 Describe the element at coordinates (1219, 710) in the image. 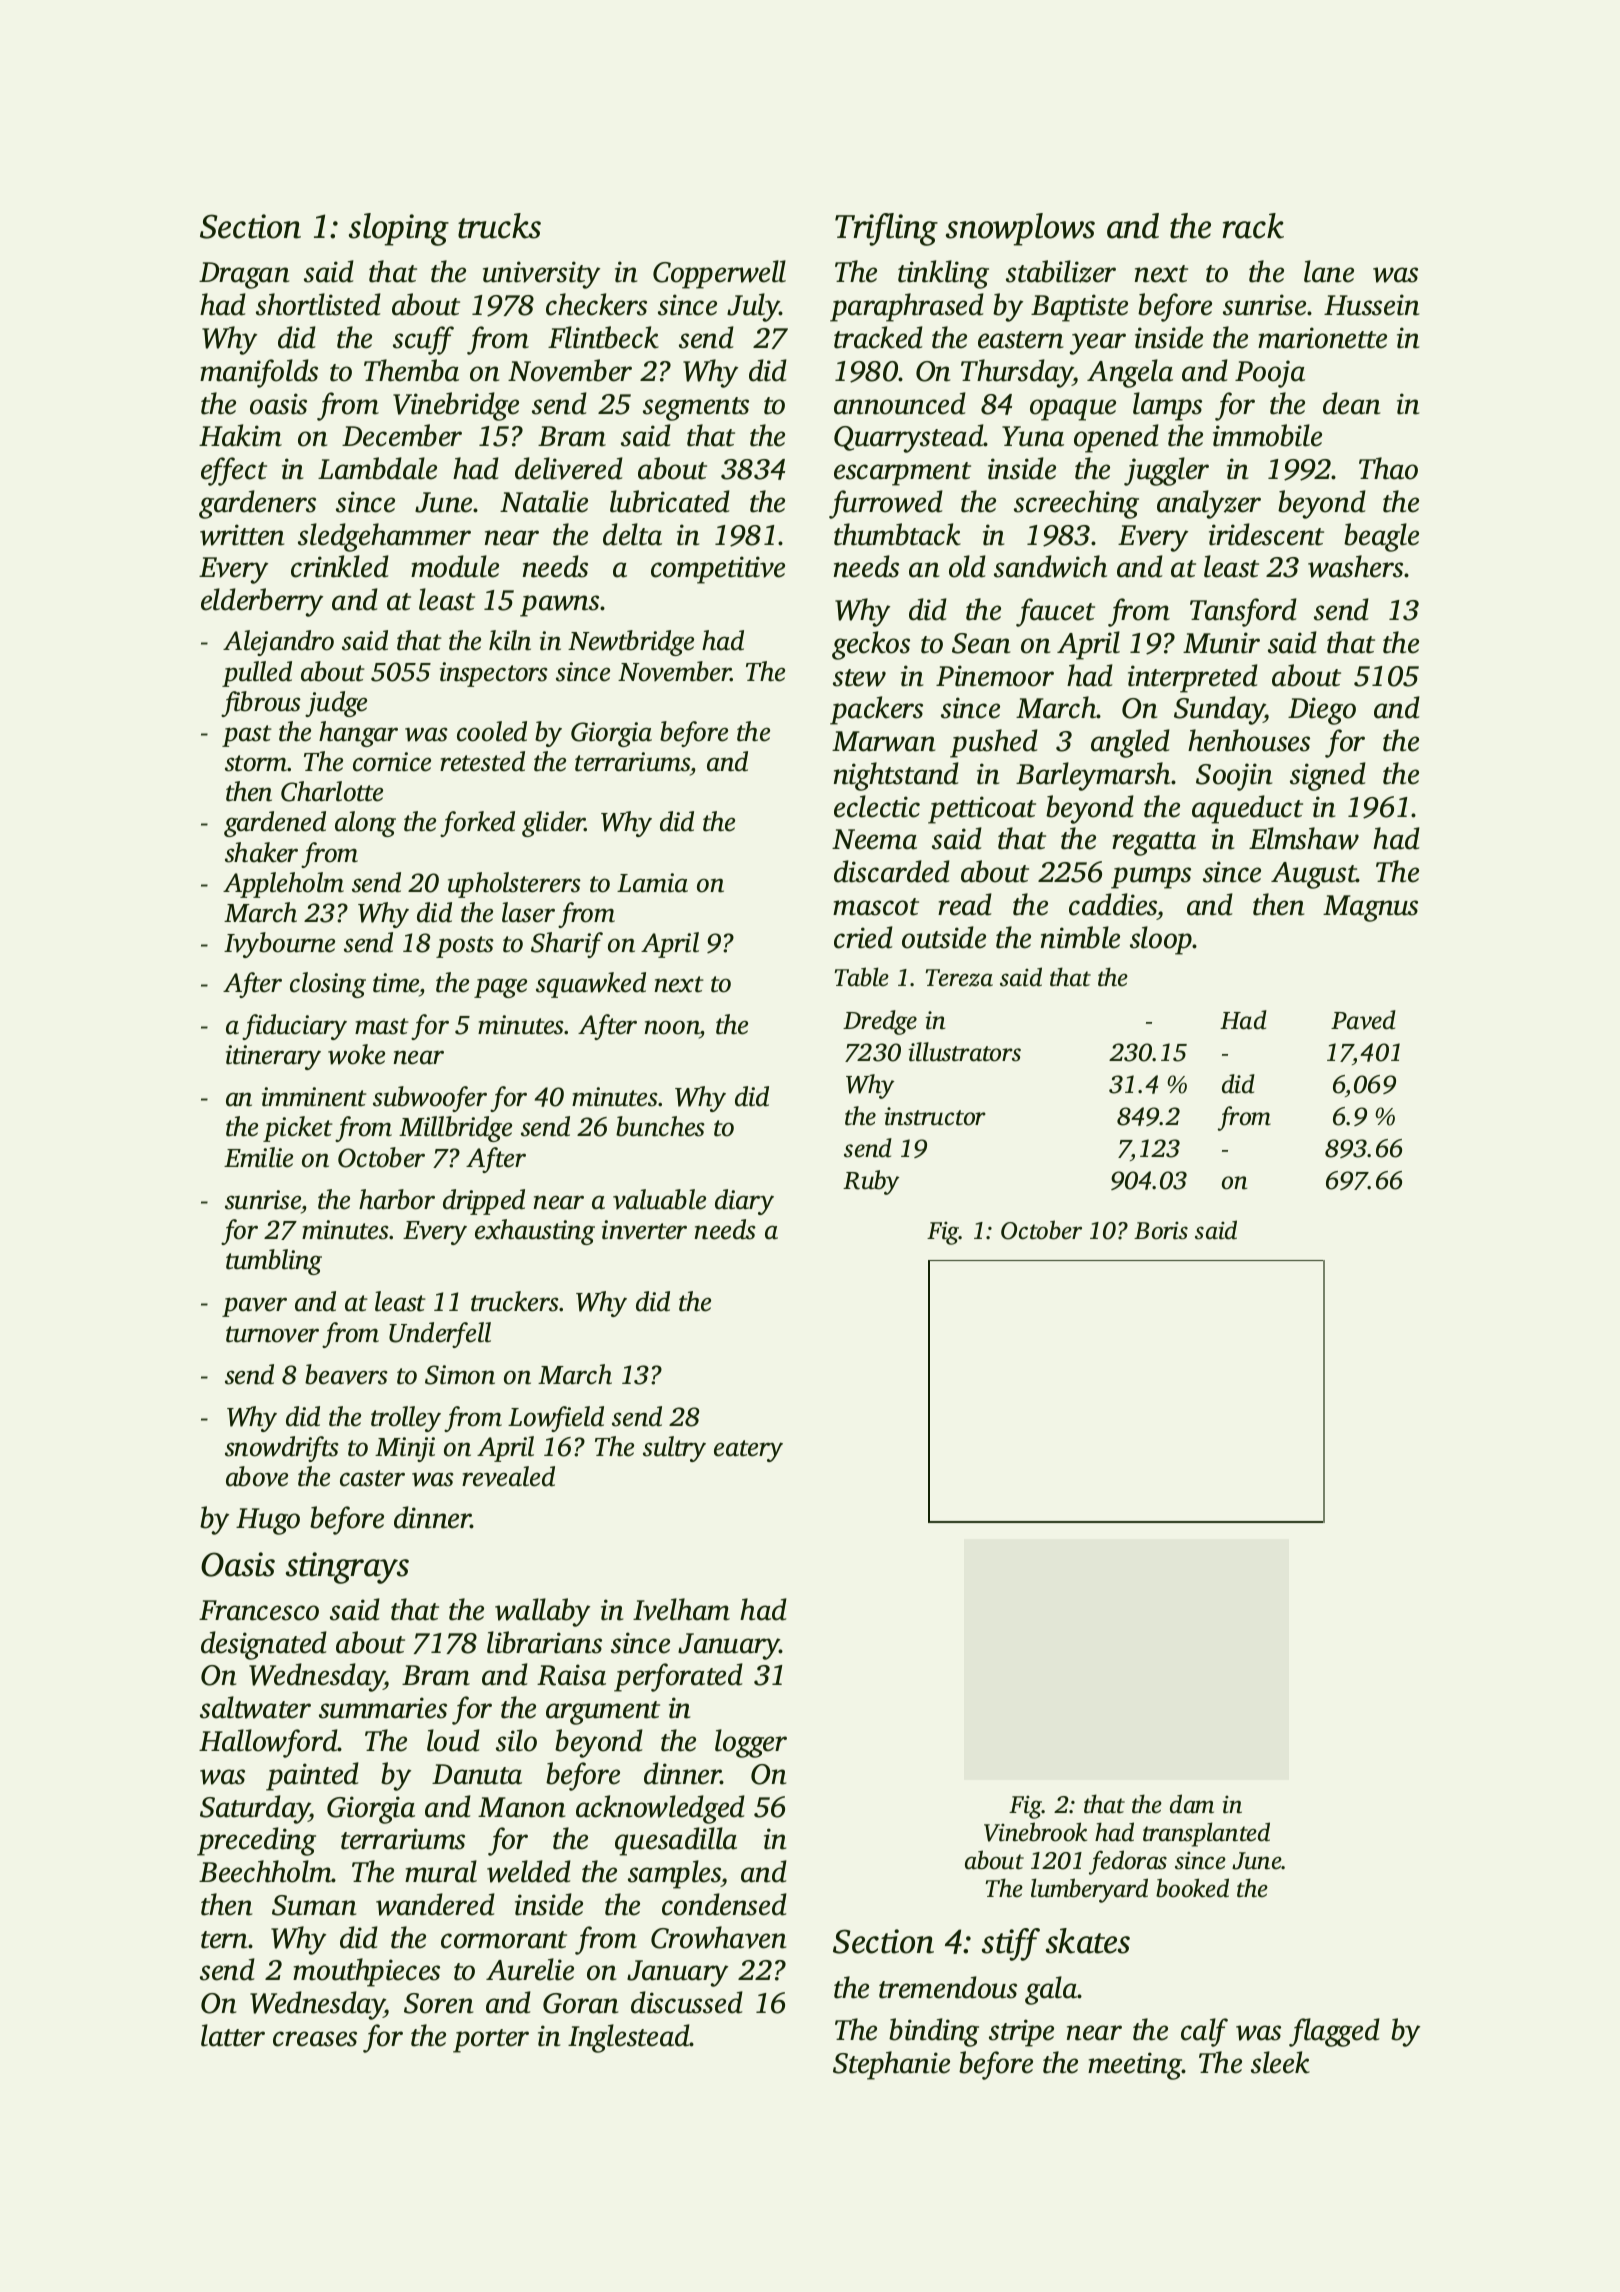

I see `Sunday` at that location.
